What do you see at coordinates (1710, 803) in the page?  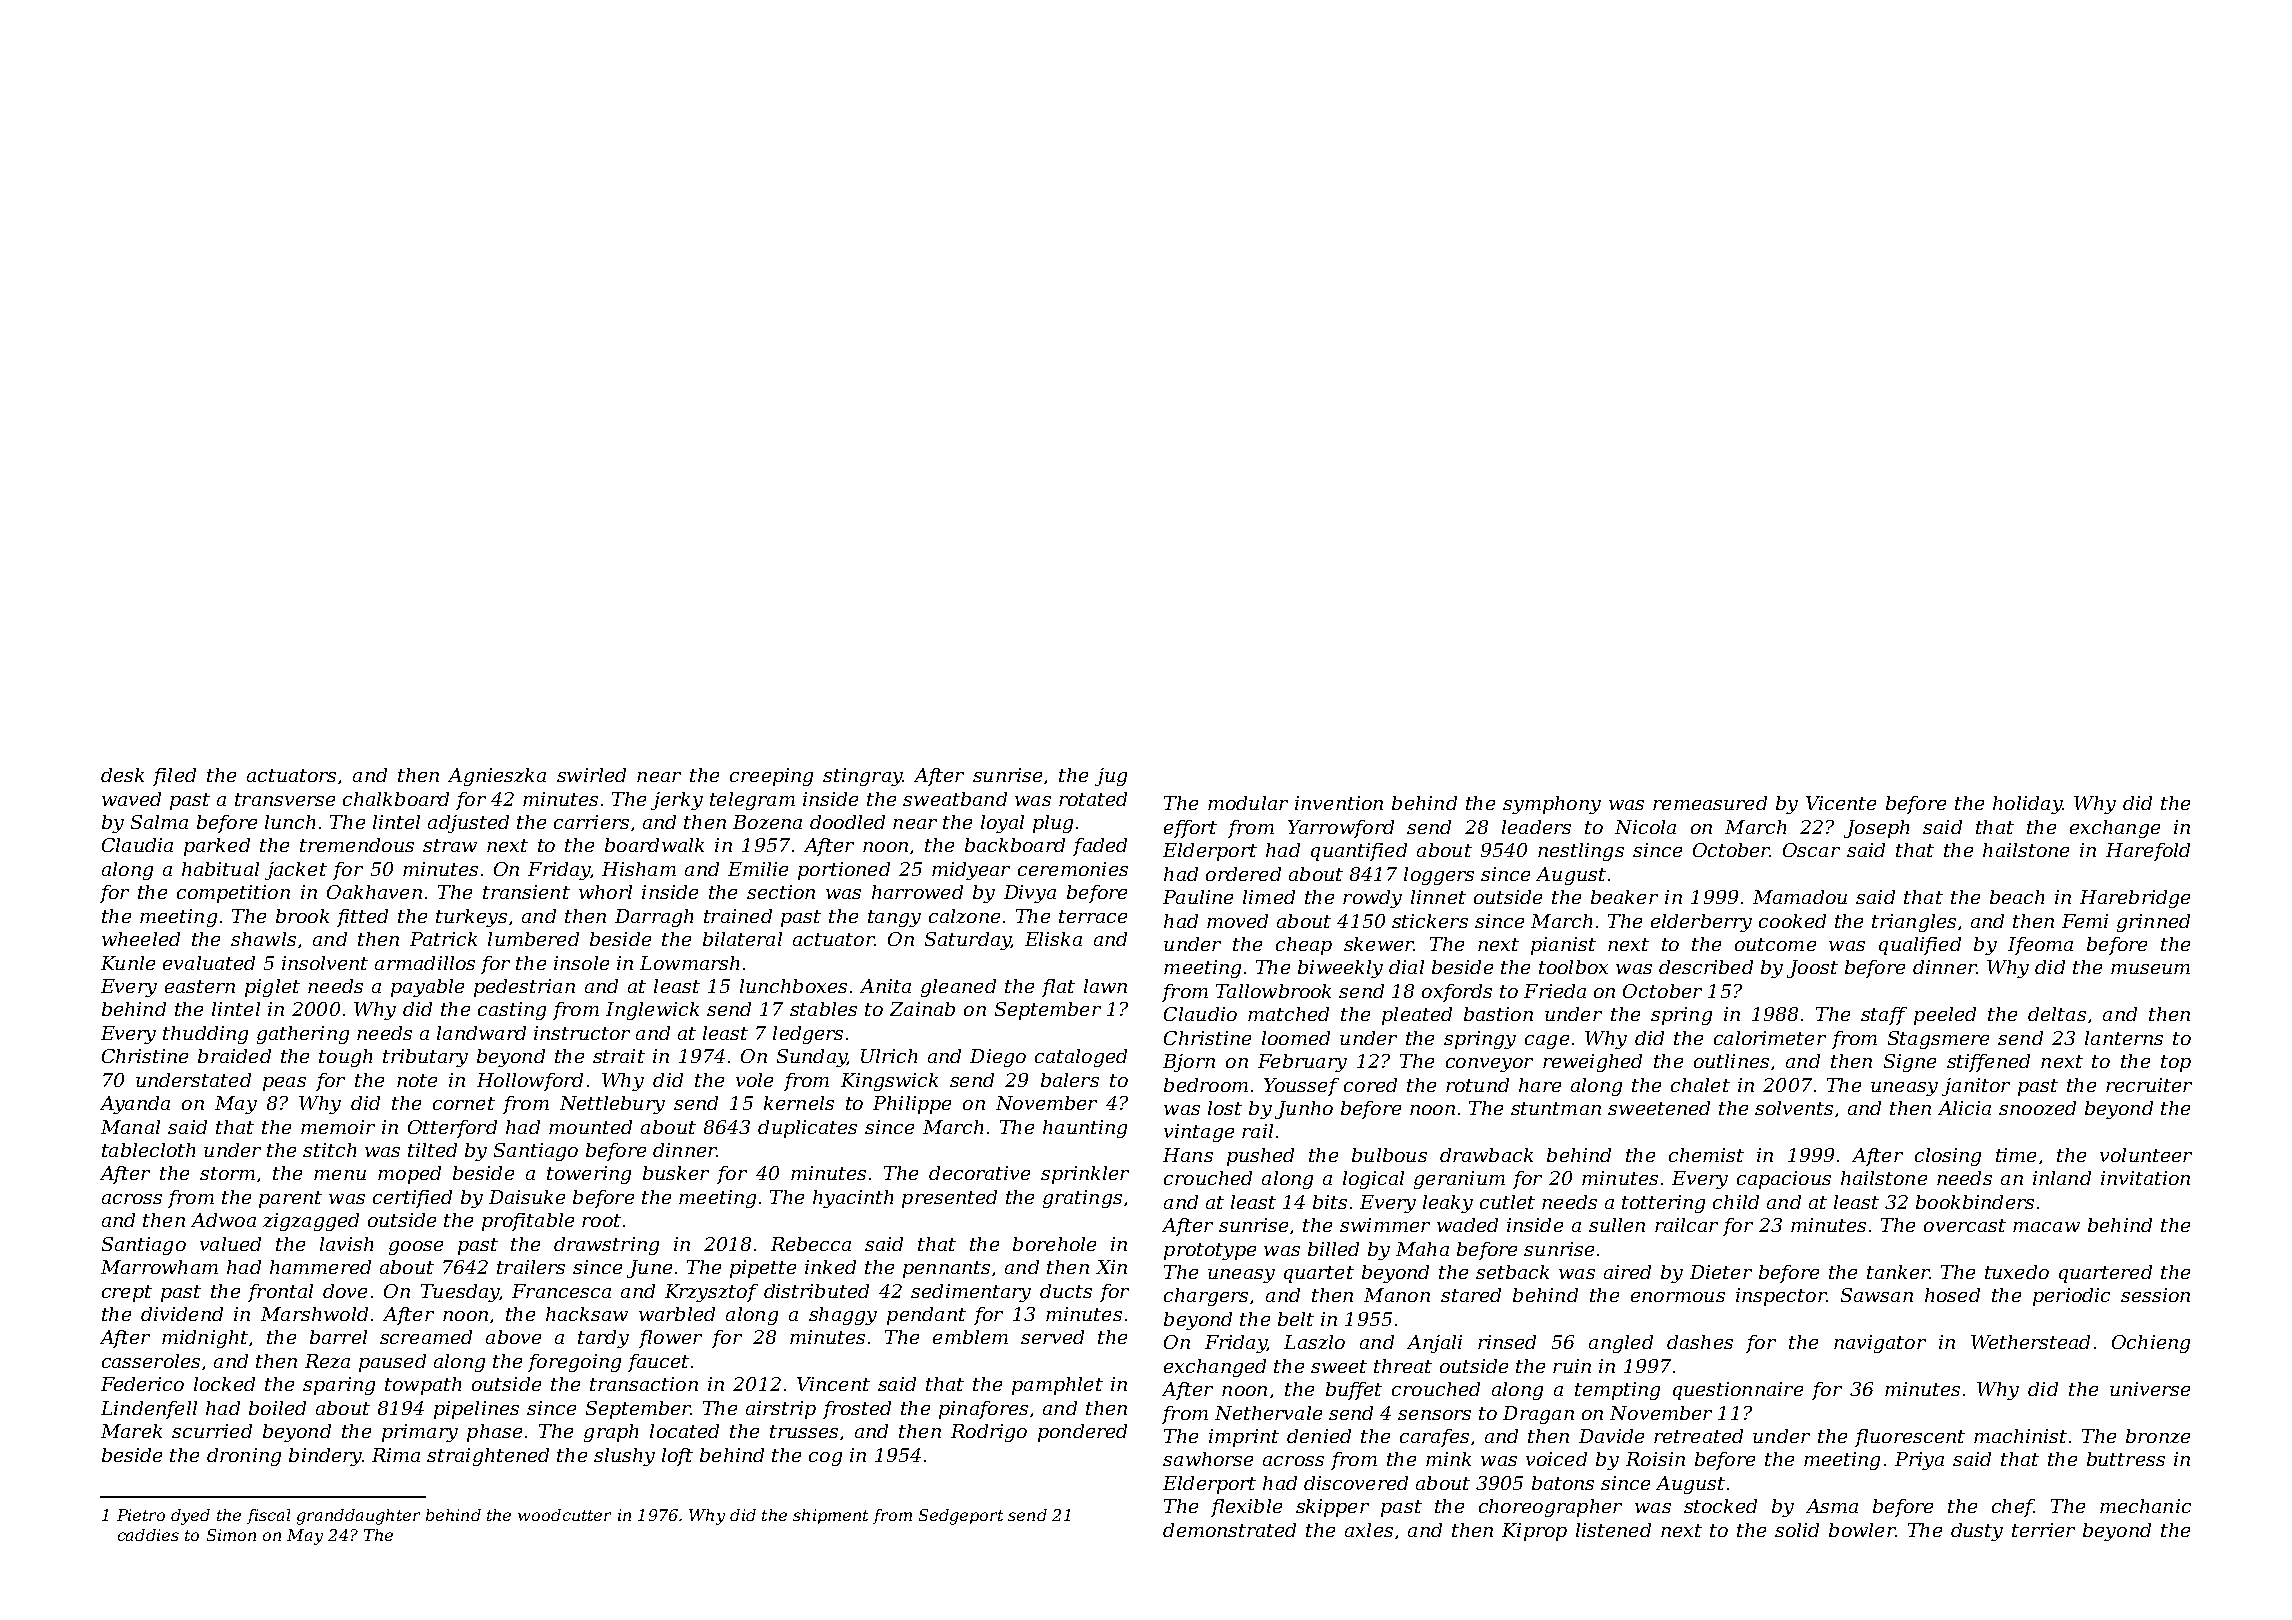 I see `remeasured` at bounding box center [1710, 803].
